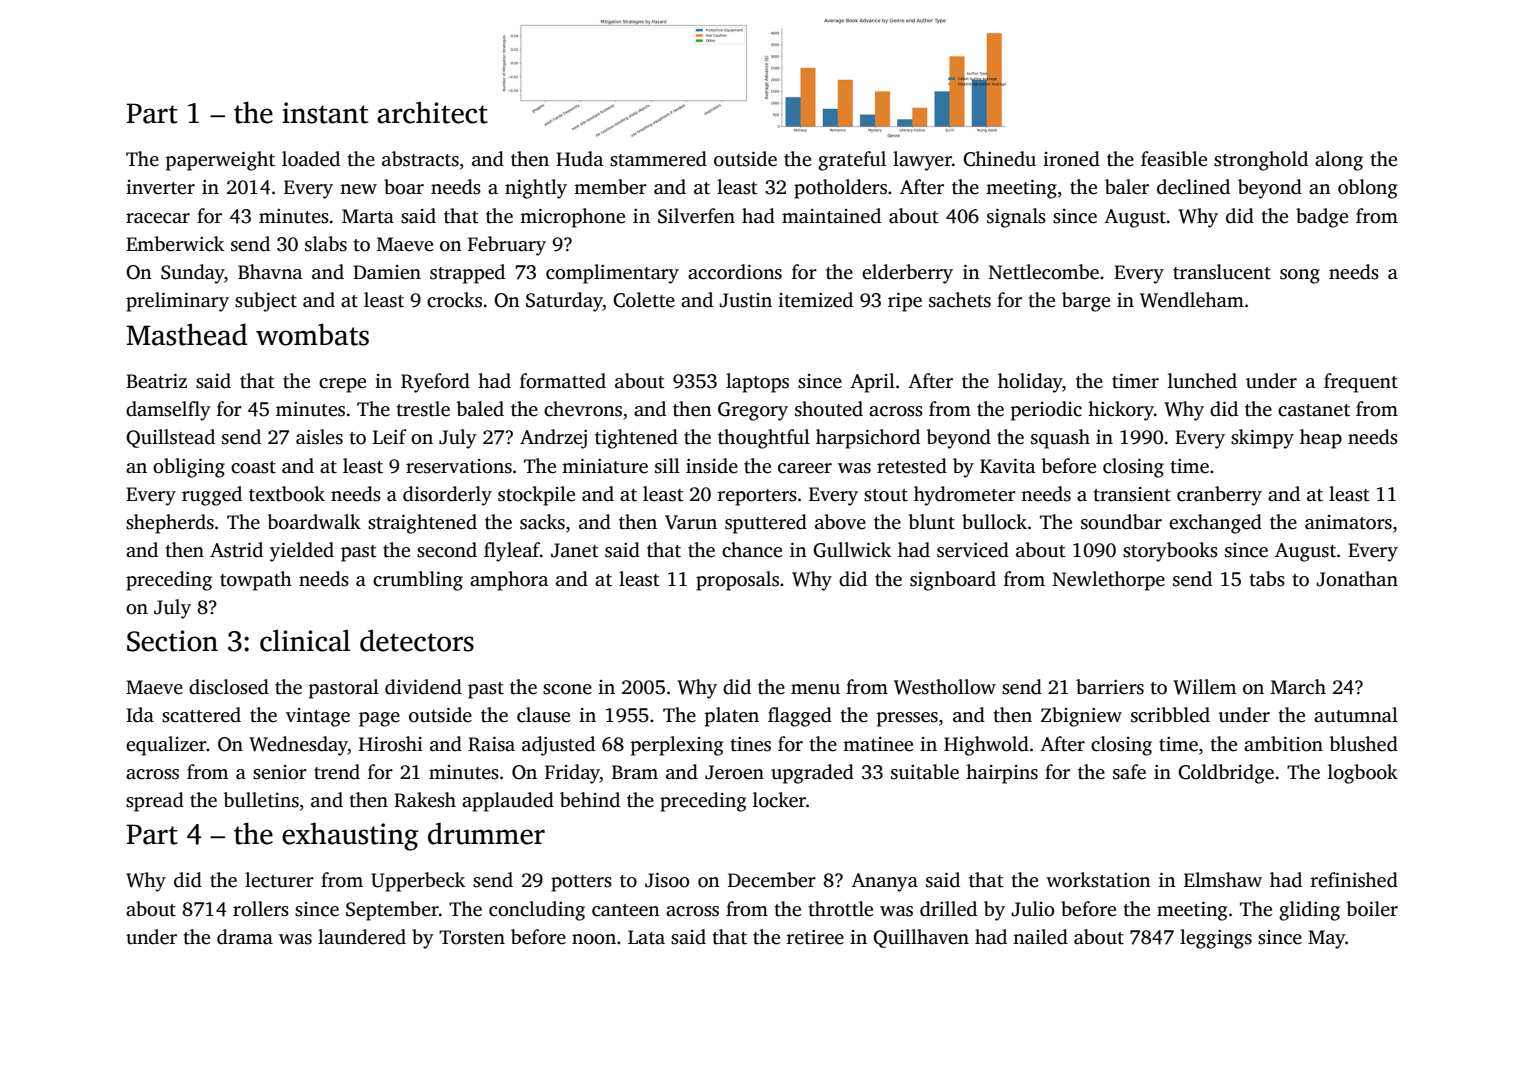 The image size is (1524, 1078). I want to click on rollers, so click(261, 909).
